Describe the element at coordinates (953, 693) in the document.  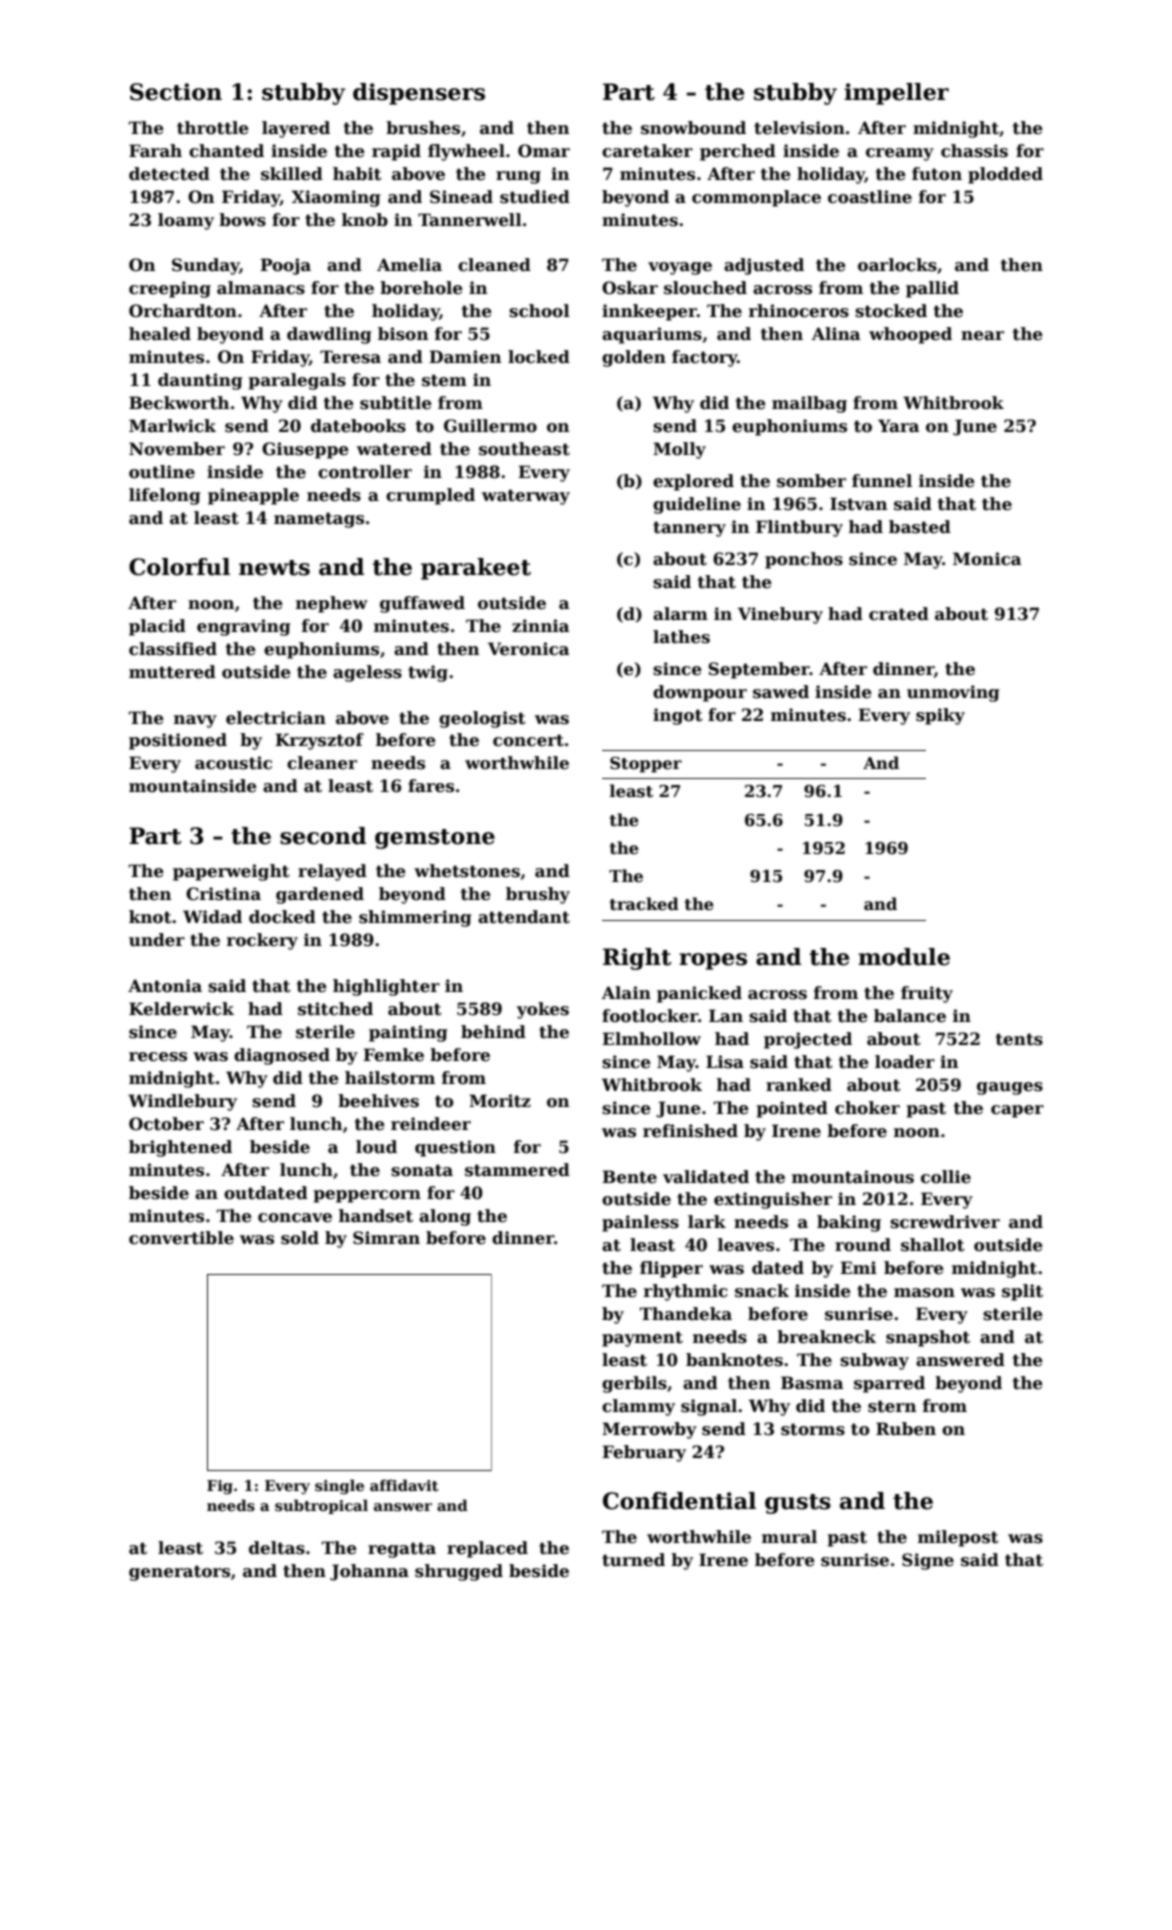
I see `unmoving` at that location.
